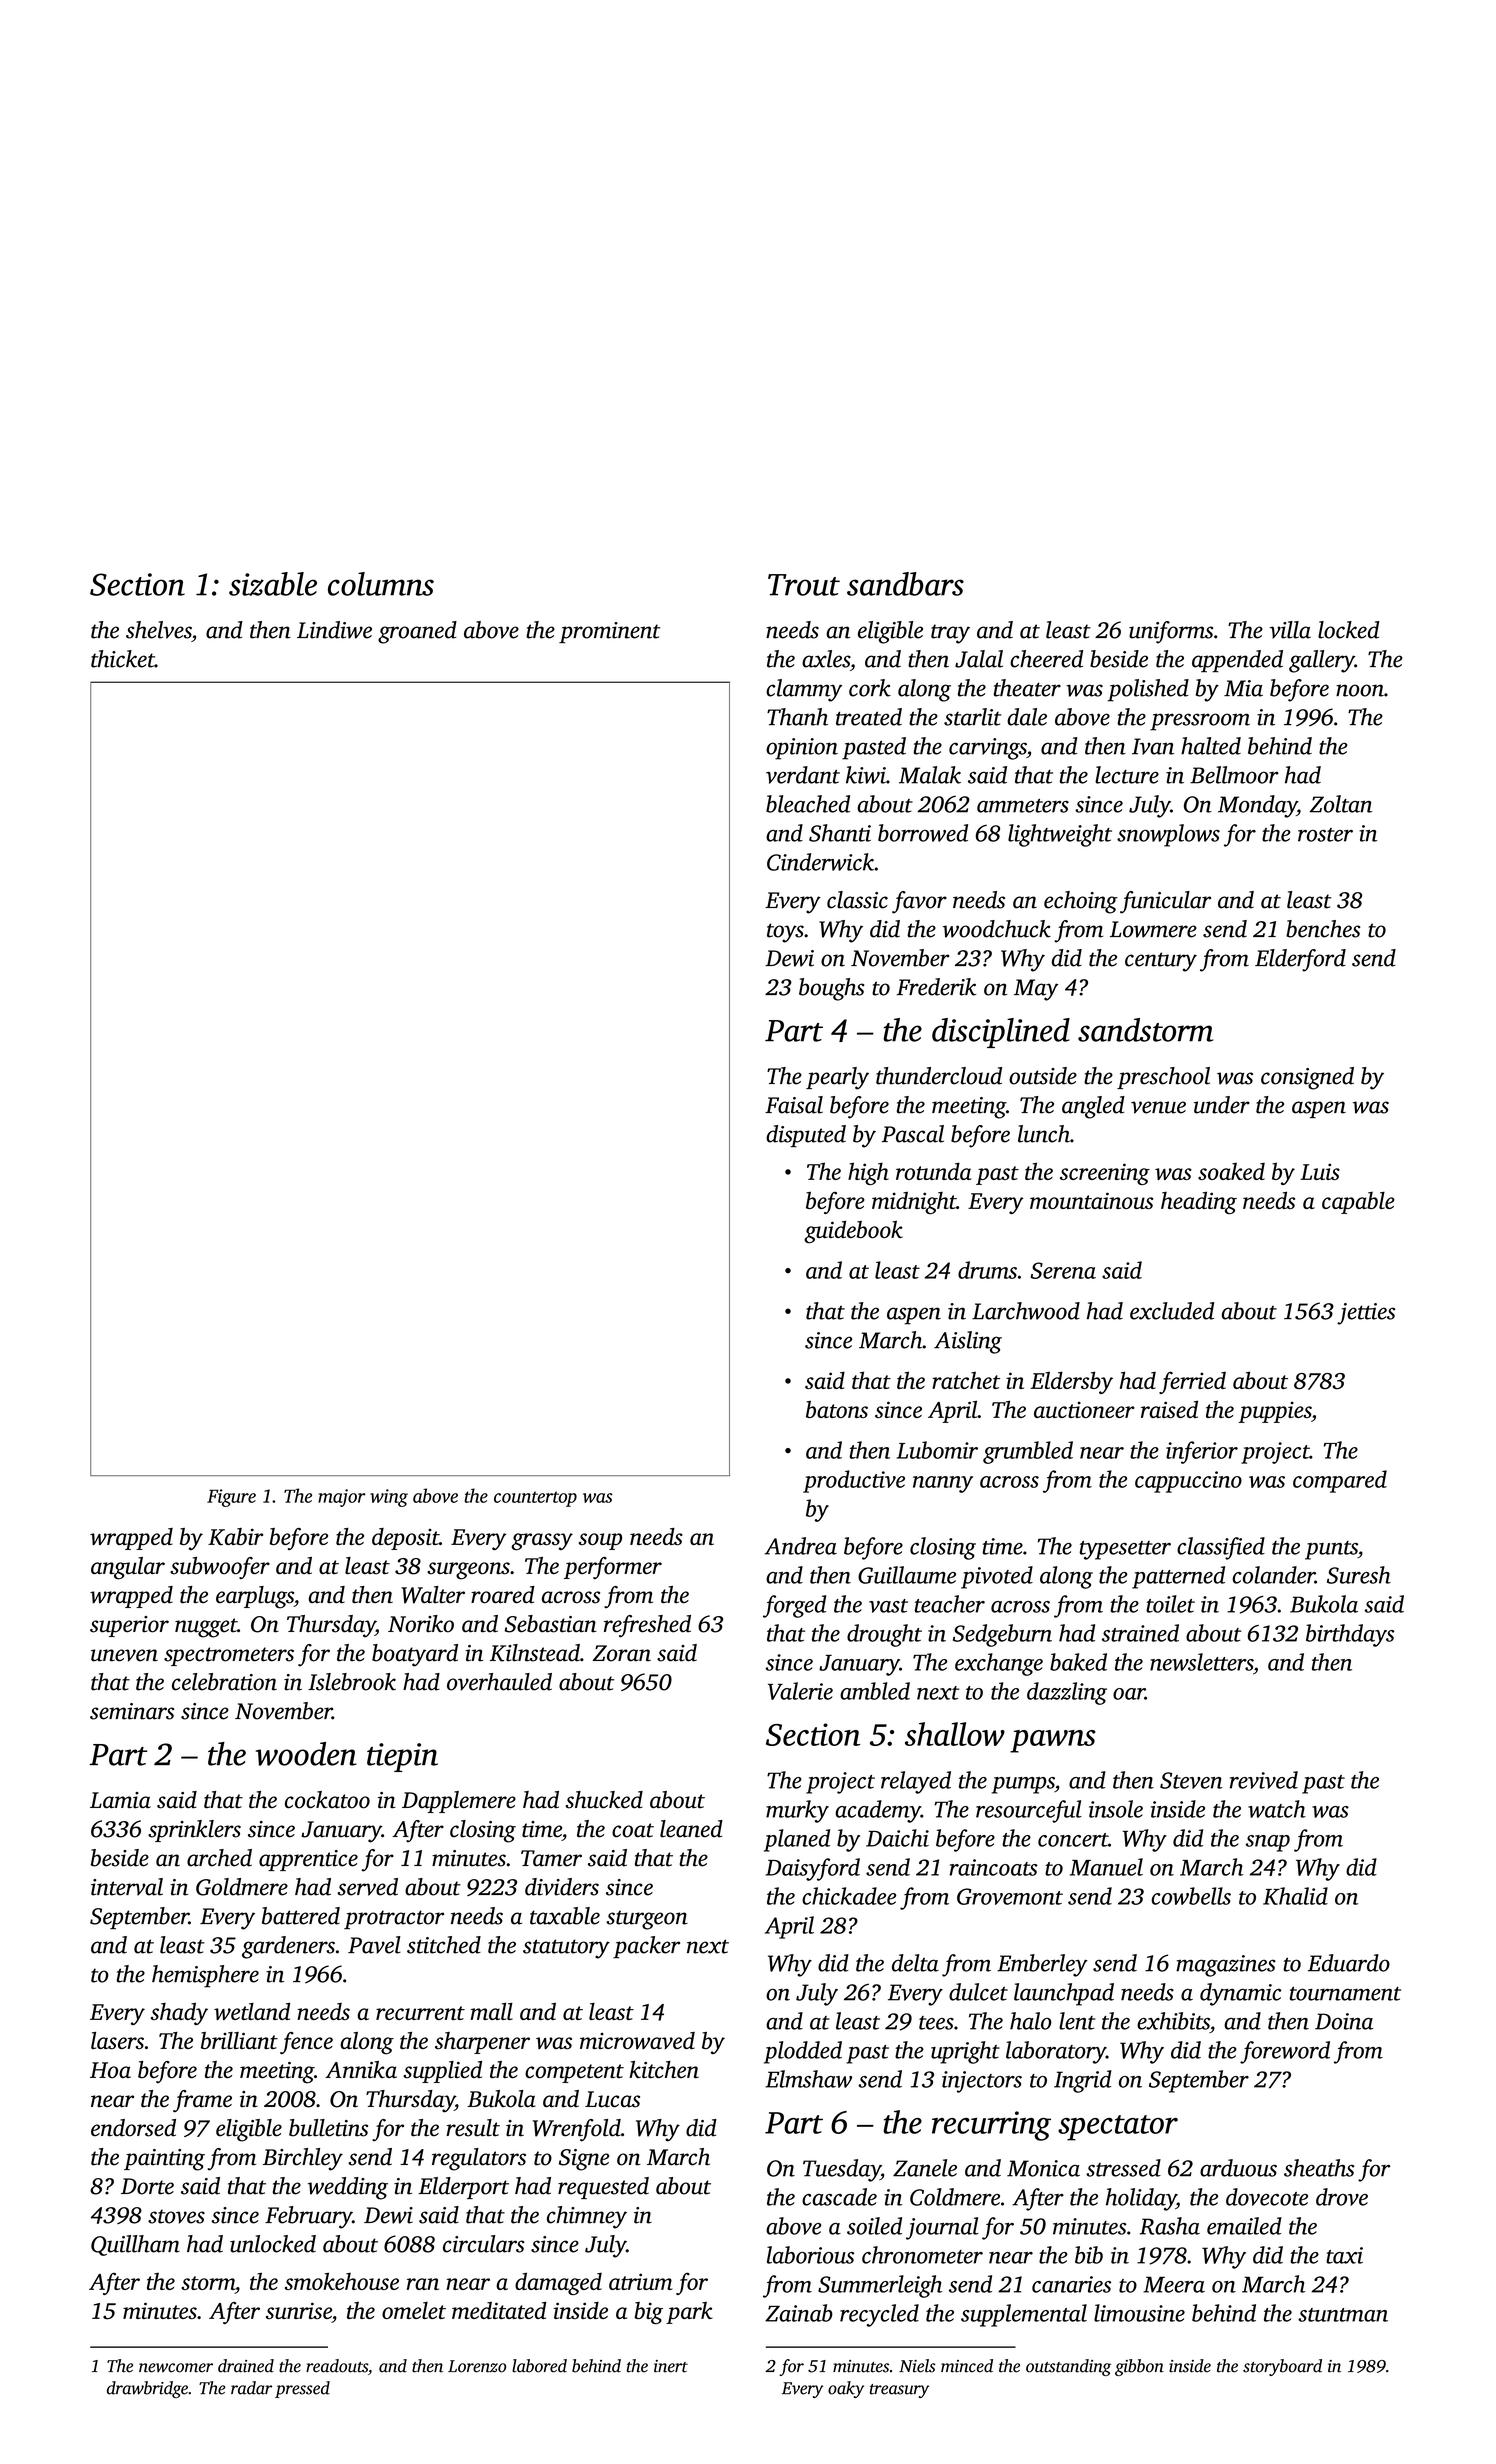 Image resolution: width=1496 pixels, height=2464 pixels. What do you see at coordinates (231, 1498) in the screenshot?
I see `Figure` at bounding box center [231, 1498].
